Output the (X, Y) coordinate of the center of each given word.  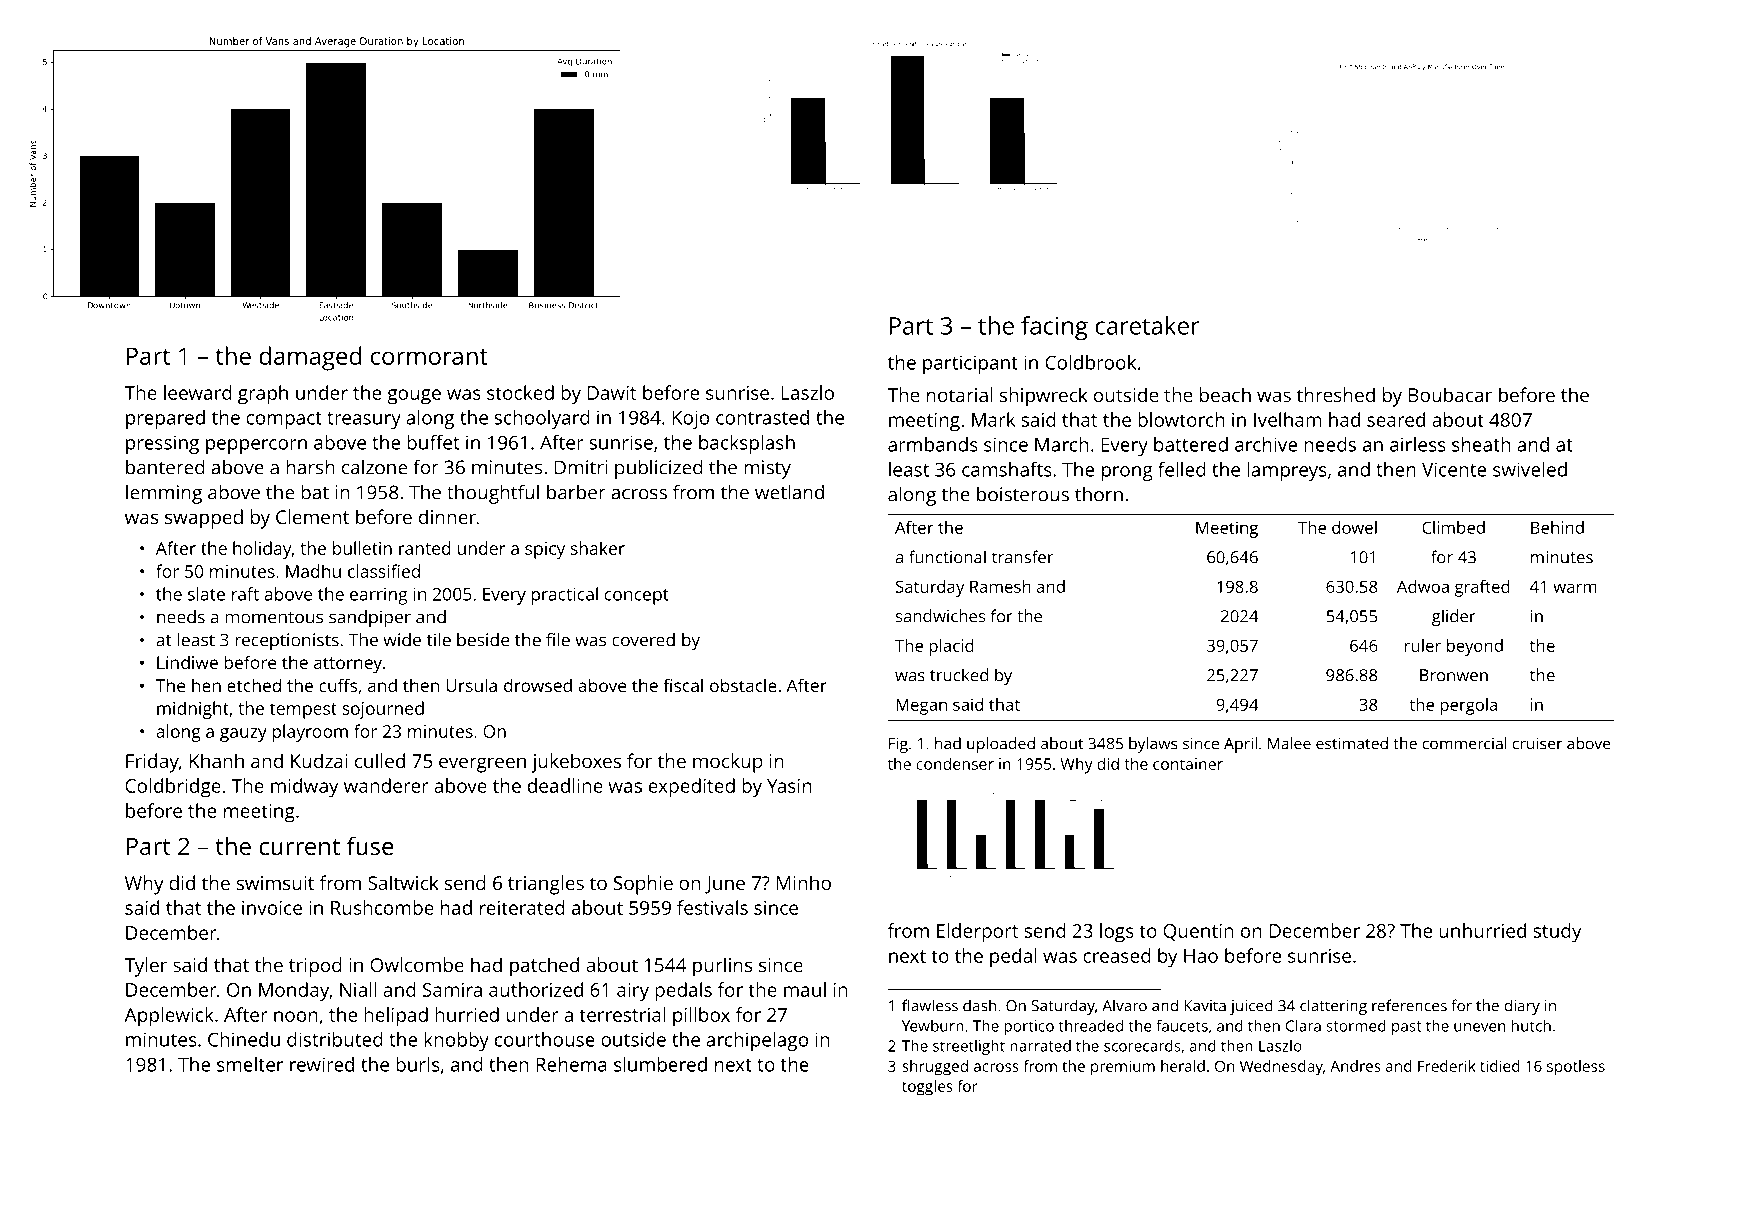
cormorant (429, 357)
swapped (204, 519)
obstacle (743, 685)
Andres (1355, 1066)
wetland (789, 492)
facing (1054, 328)
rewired (322, 1064)
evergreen (482, 765)
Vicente (1454, 469)
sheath (1481, 444)
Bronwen (1454, 675)
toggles (927, 1088)
